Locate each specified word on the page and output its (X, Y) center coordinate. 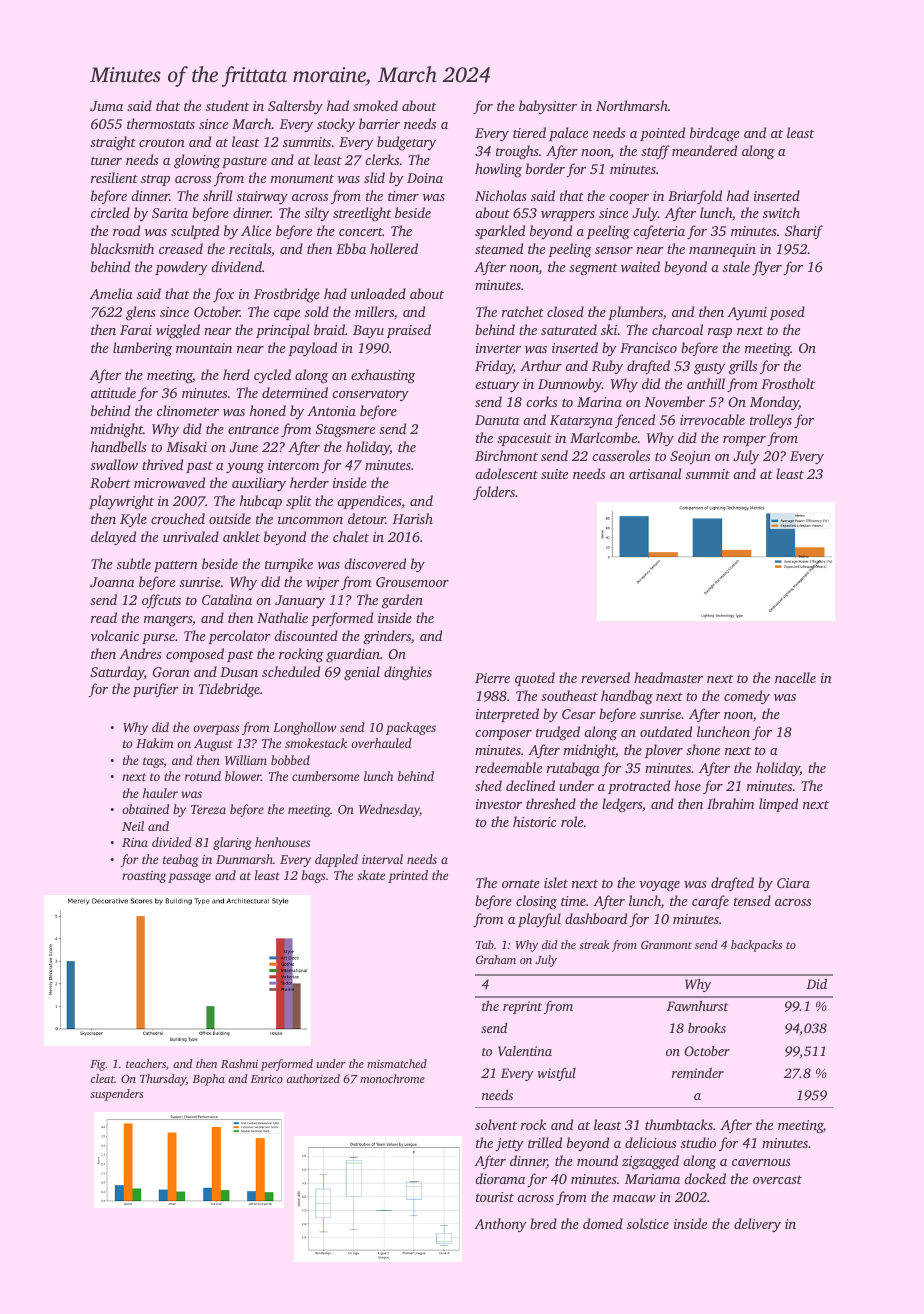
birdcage (714, 134)
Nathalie (282, 617)
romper (744, 441)
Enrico (267, 1079)
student (227, 105)
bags (313, 876)
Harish (412, 518)
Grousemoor (412, 582)
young (245, 468)
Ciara (793, 883)
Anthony (500, 1225)
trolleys (771, 421)
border (545, 168)
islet (556, 882)
